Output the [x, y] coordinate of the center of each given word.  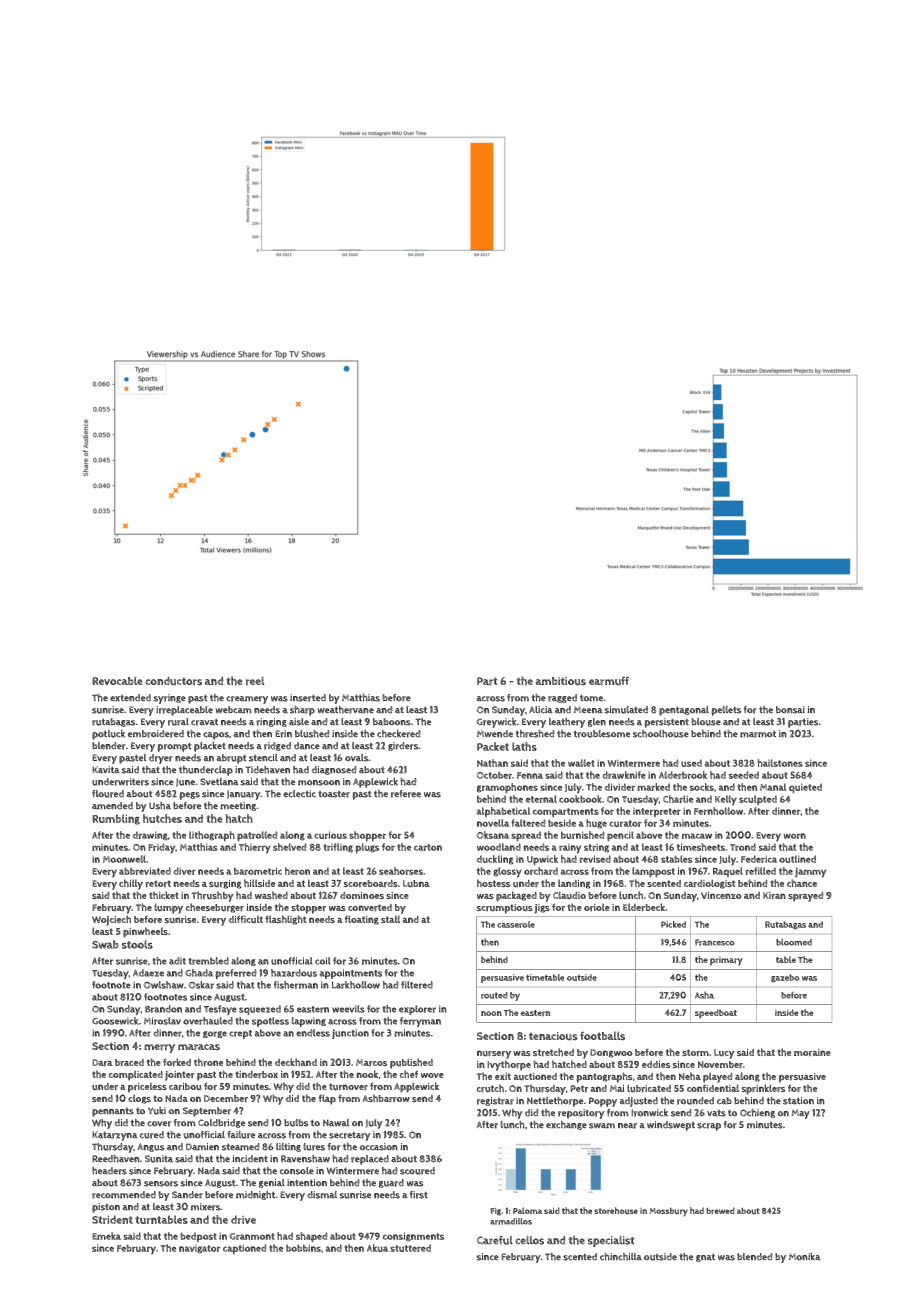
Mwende [495, 734]
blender [109, 746]
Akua [377, 1248]
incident [250, 1159]
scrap [709, 1127]
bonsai [790, 710]
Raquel [728, 872]
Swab [105, 944]
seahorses [401, 871]
